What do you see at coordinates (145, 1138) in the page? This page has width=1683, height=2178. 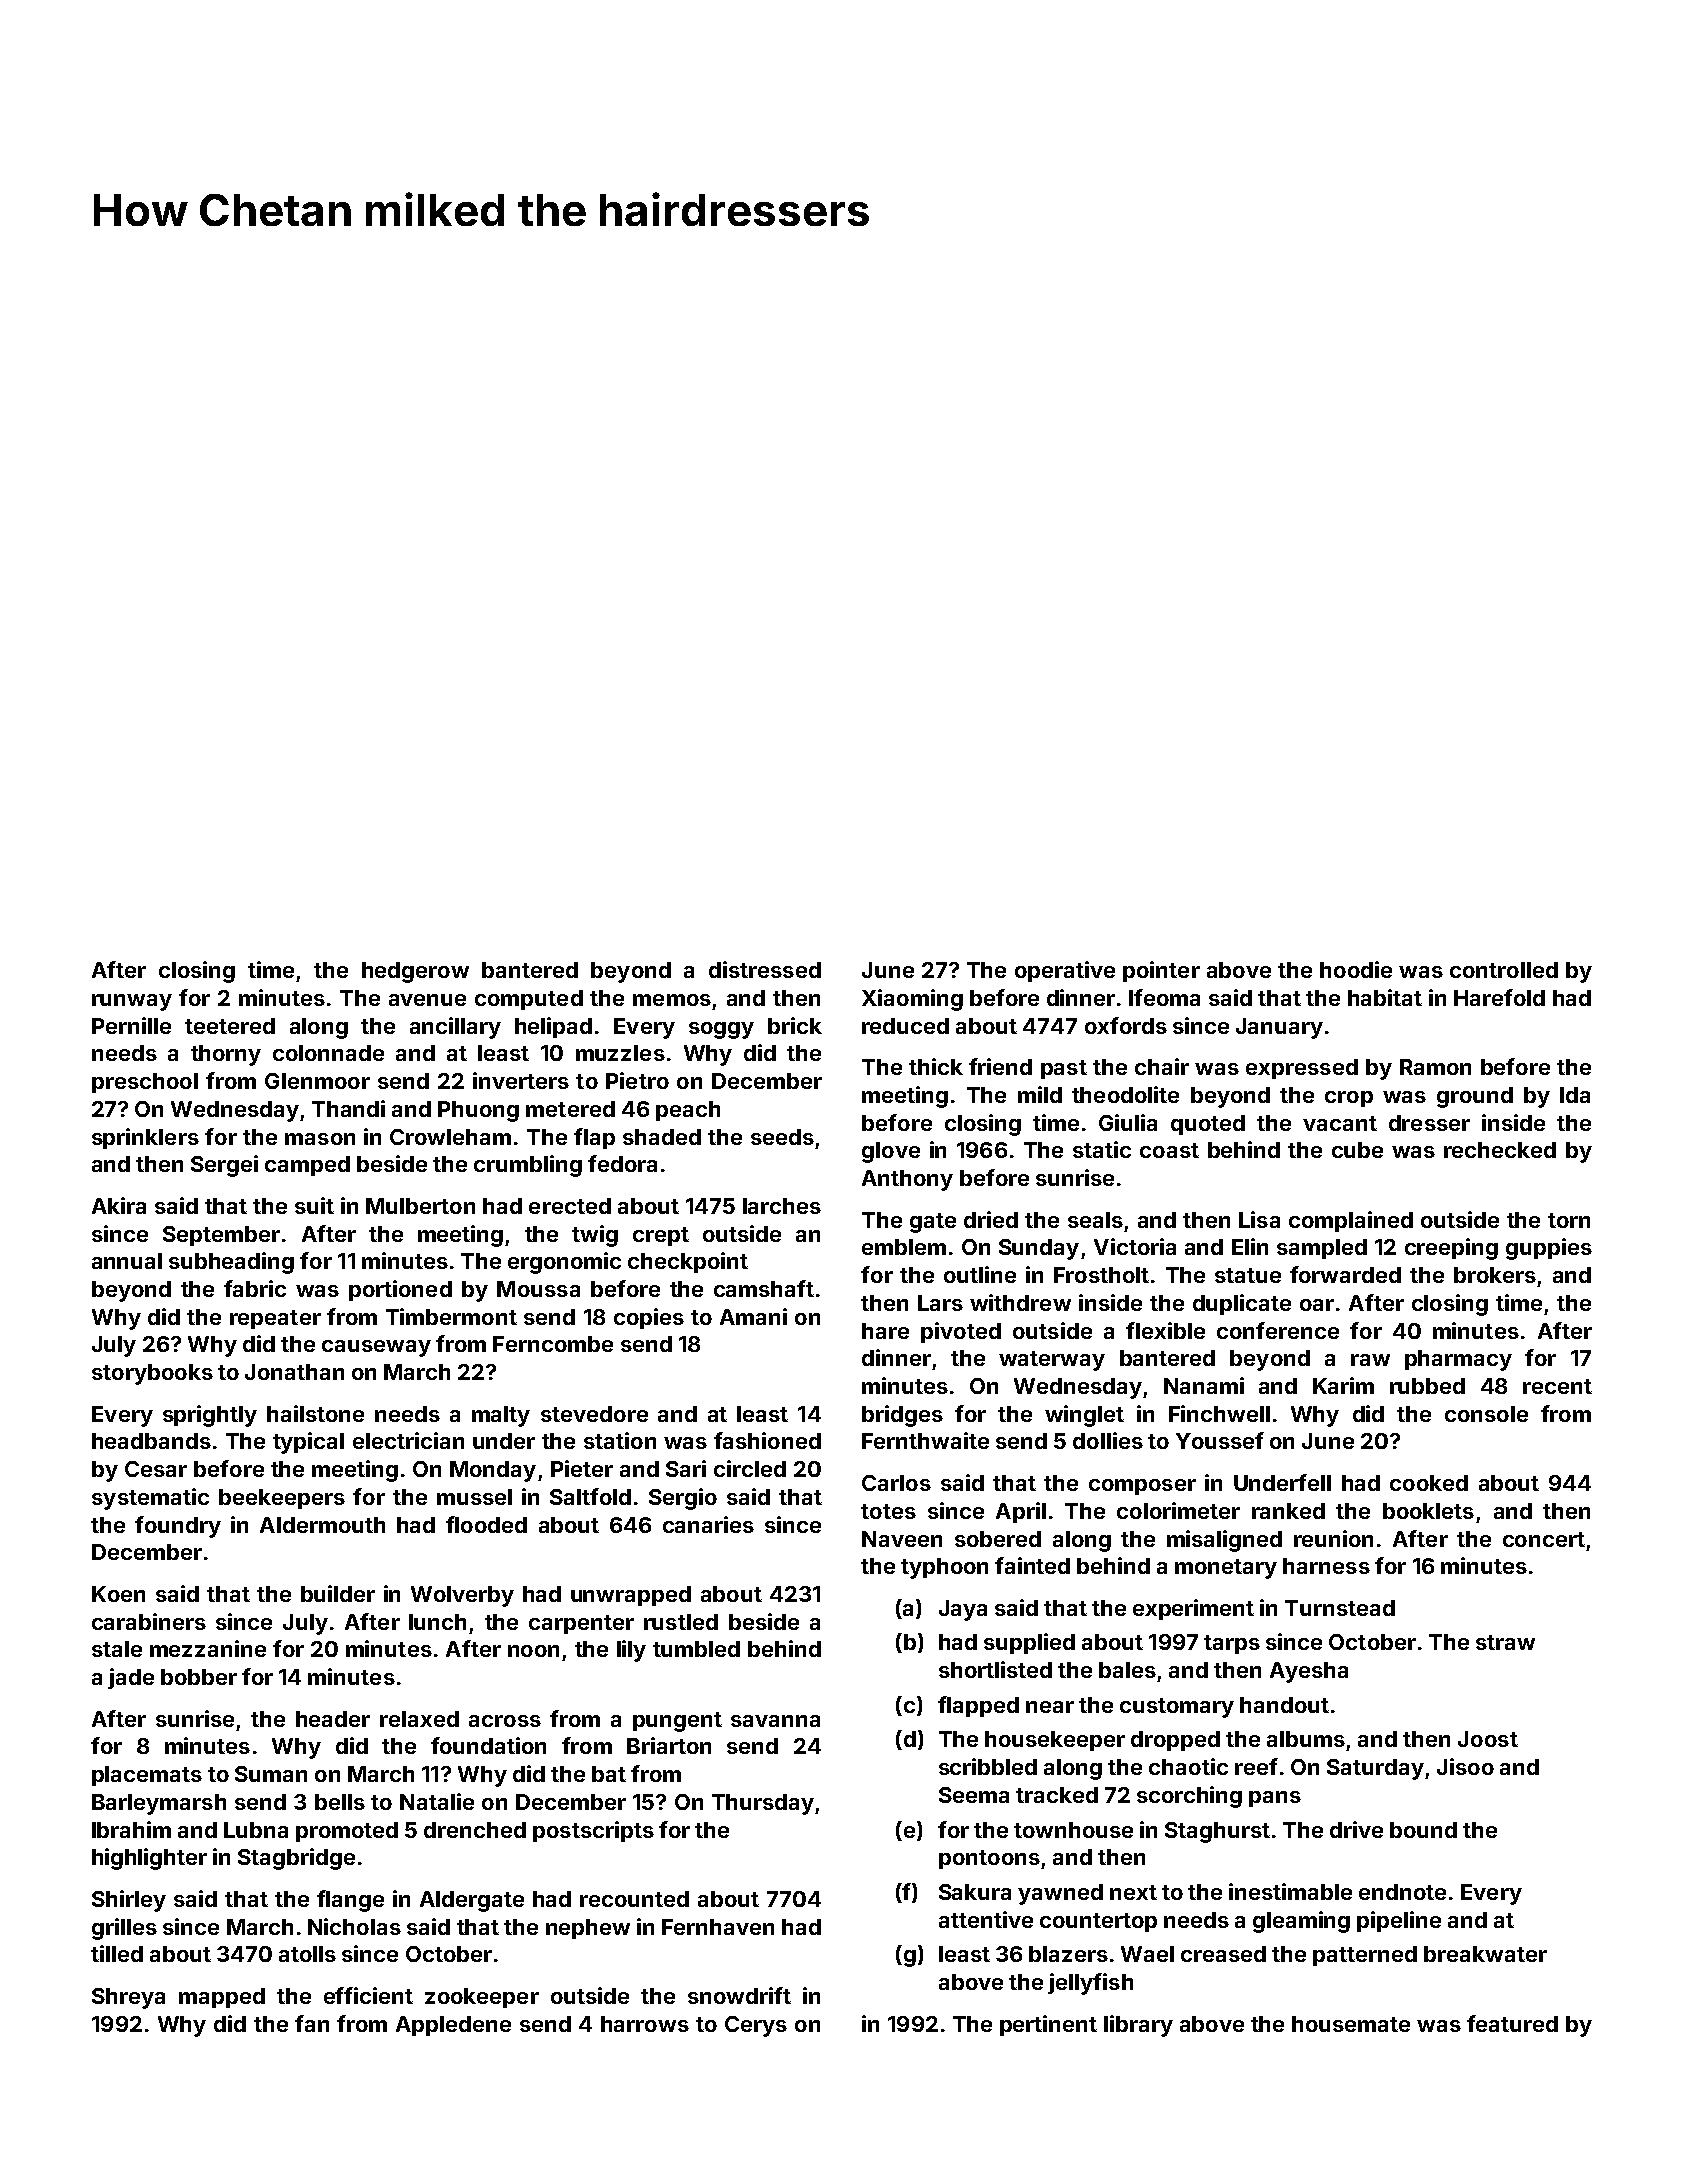 I see `sprinklers` at bounding box center [145, 1138].
